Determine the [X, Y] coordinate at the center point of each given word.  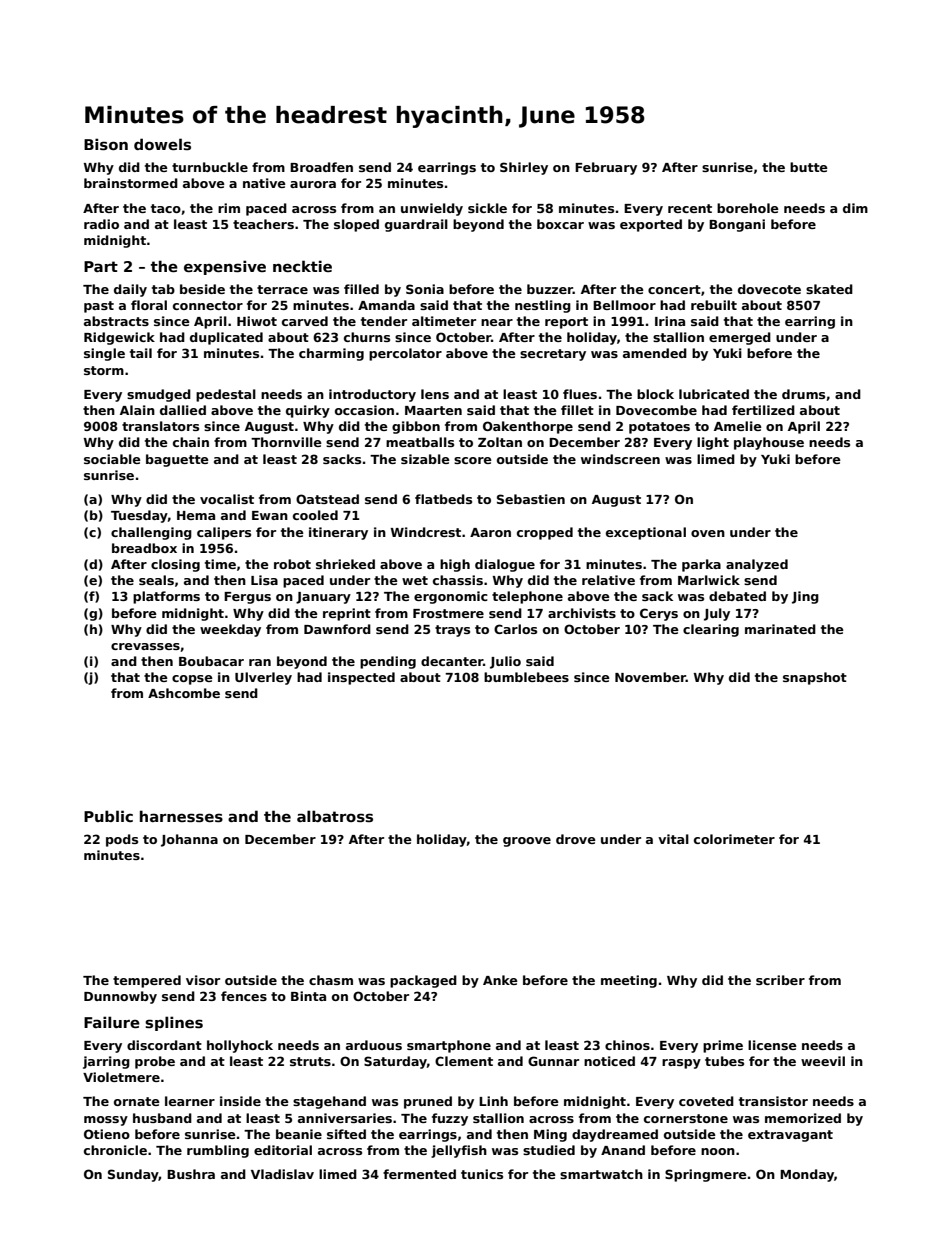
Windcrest [426, 532]
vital [673, 839]
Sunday [133, 1175]
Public [108, 816]
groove [527, 842]
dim [855, 208]
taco [166, 208]
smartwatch [601, 1174]
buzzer [550, 289]
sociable [112, 459]
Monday [807, 1175]
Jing [805, 597]
